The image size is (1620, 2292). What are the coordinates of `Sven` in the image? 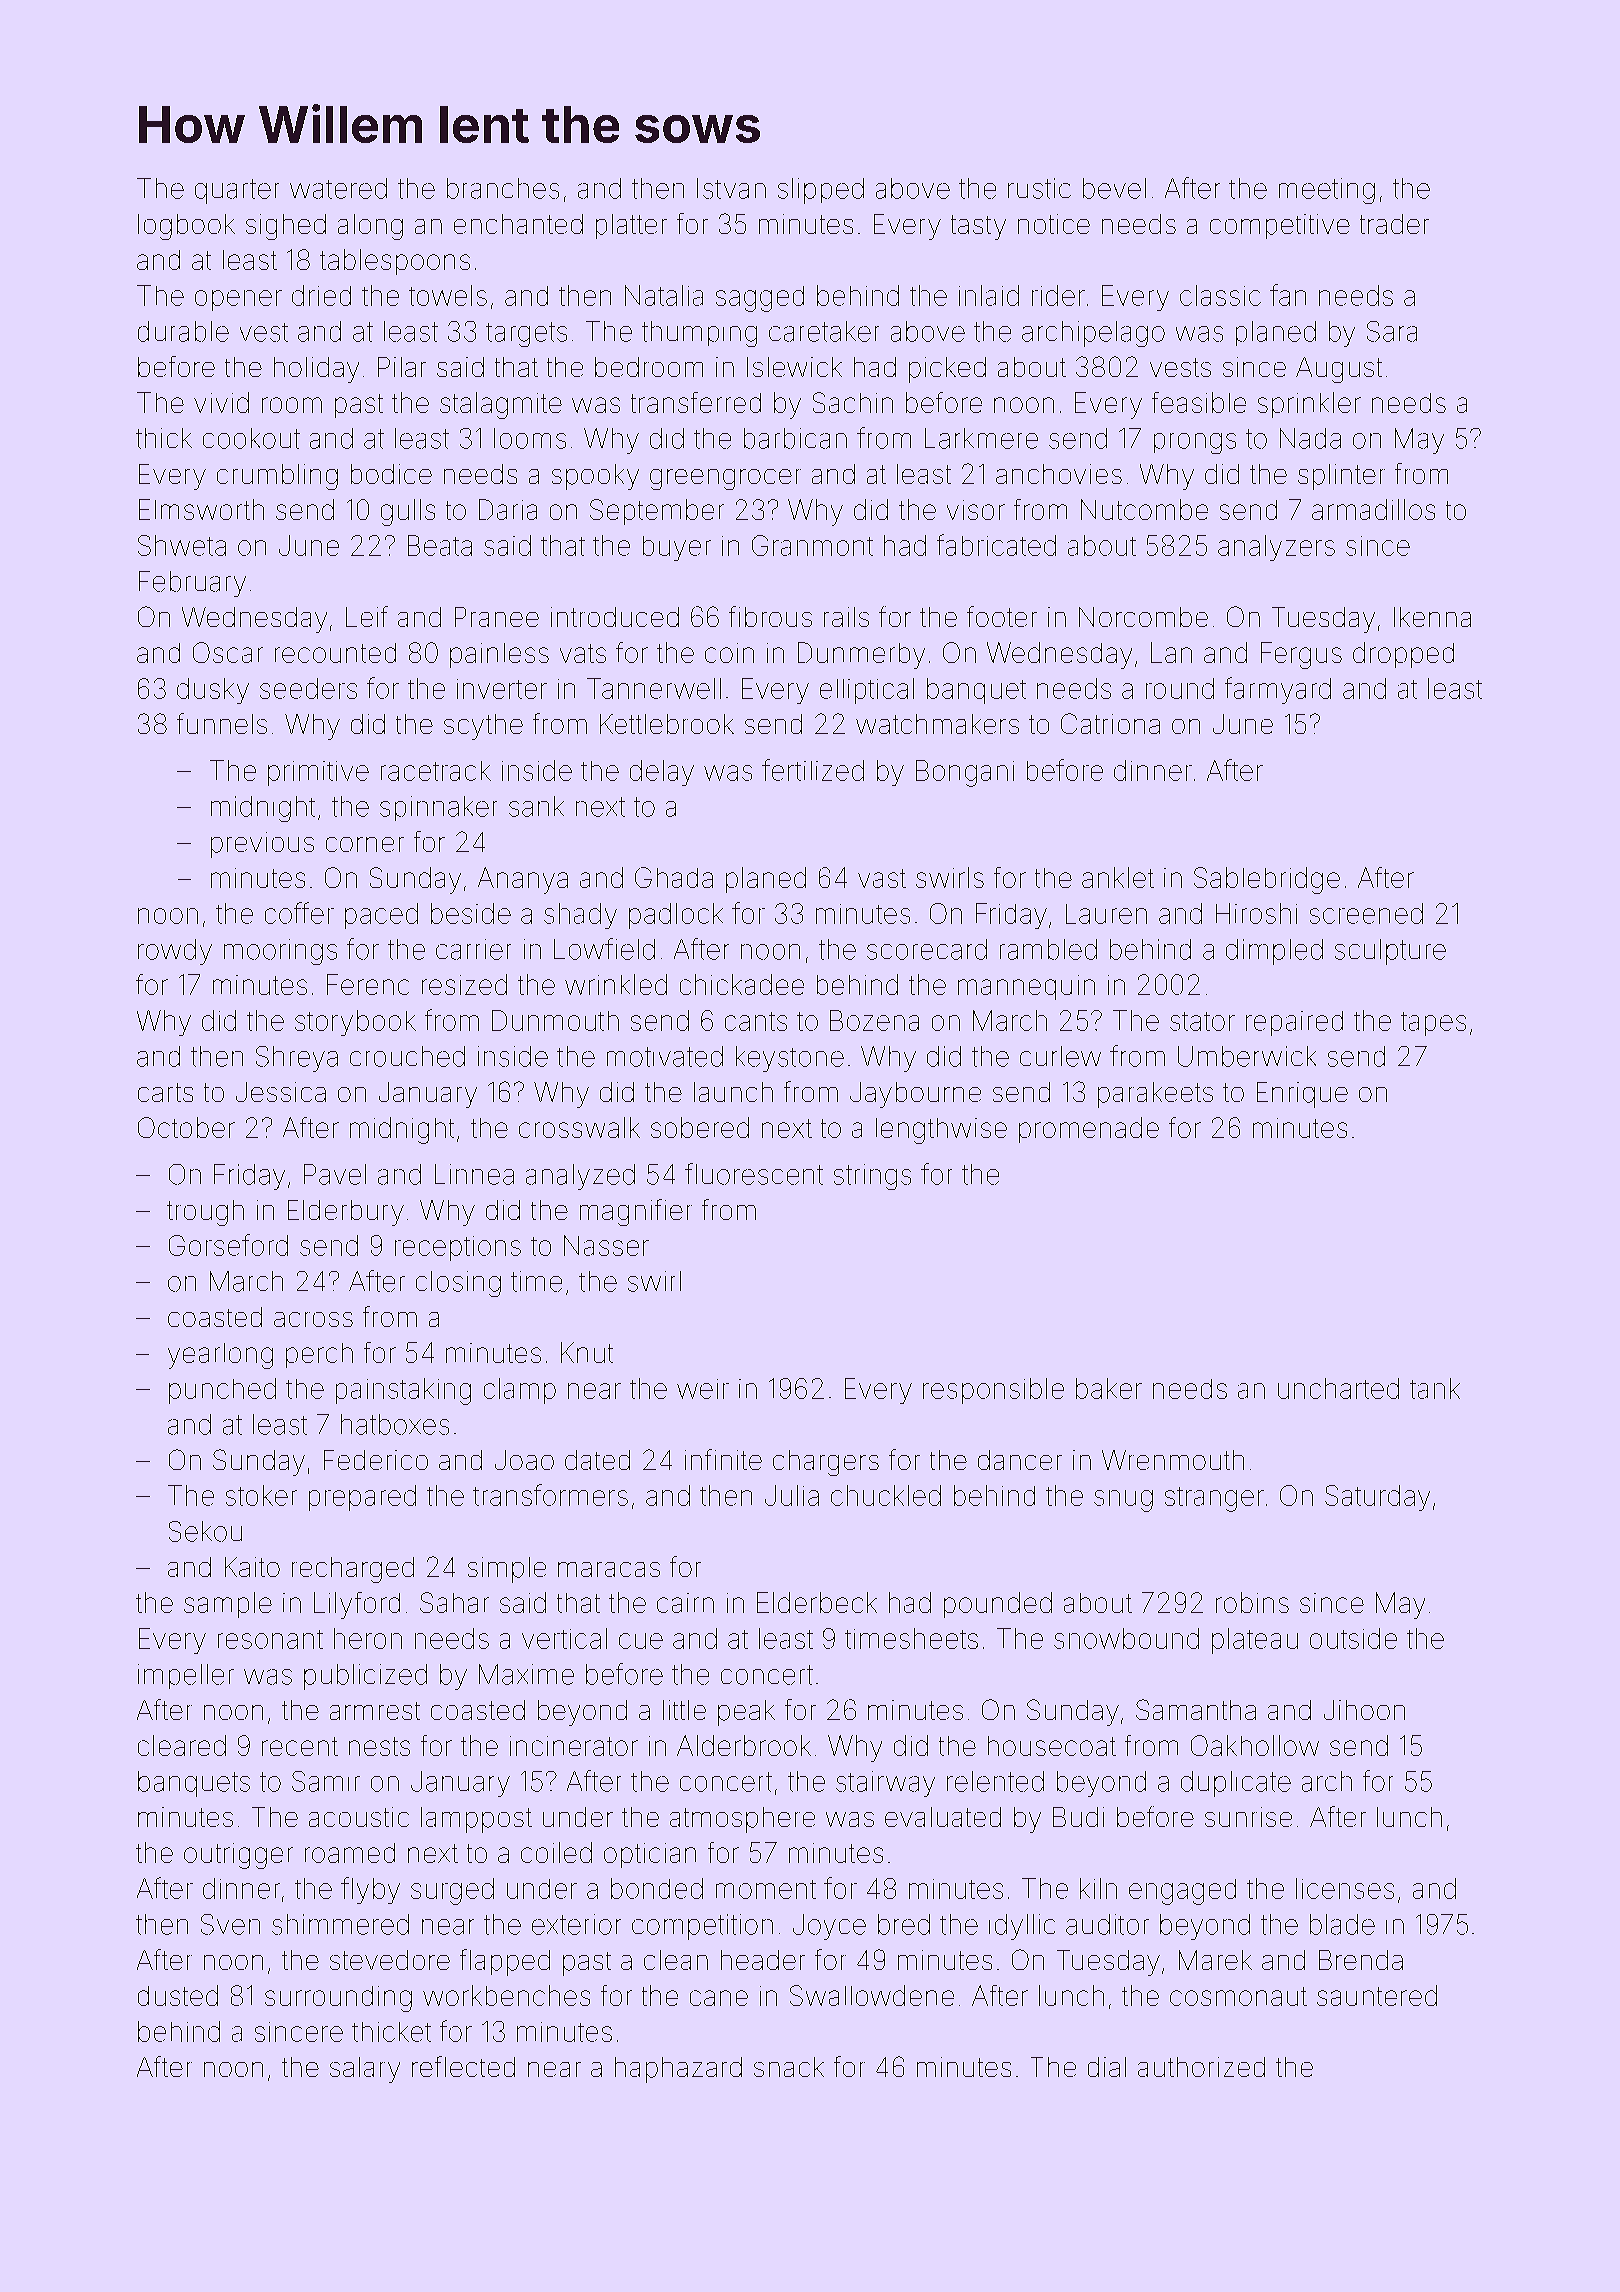 It's located at (230, 1924).
